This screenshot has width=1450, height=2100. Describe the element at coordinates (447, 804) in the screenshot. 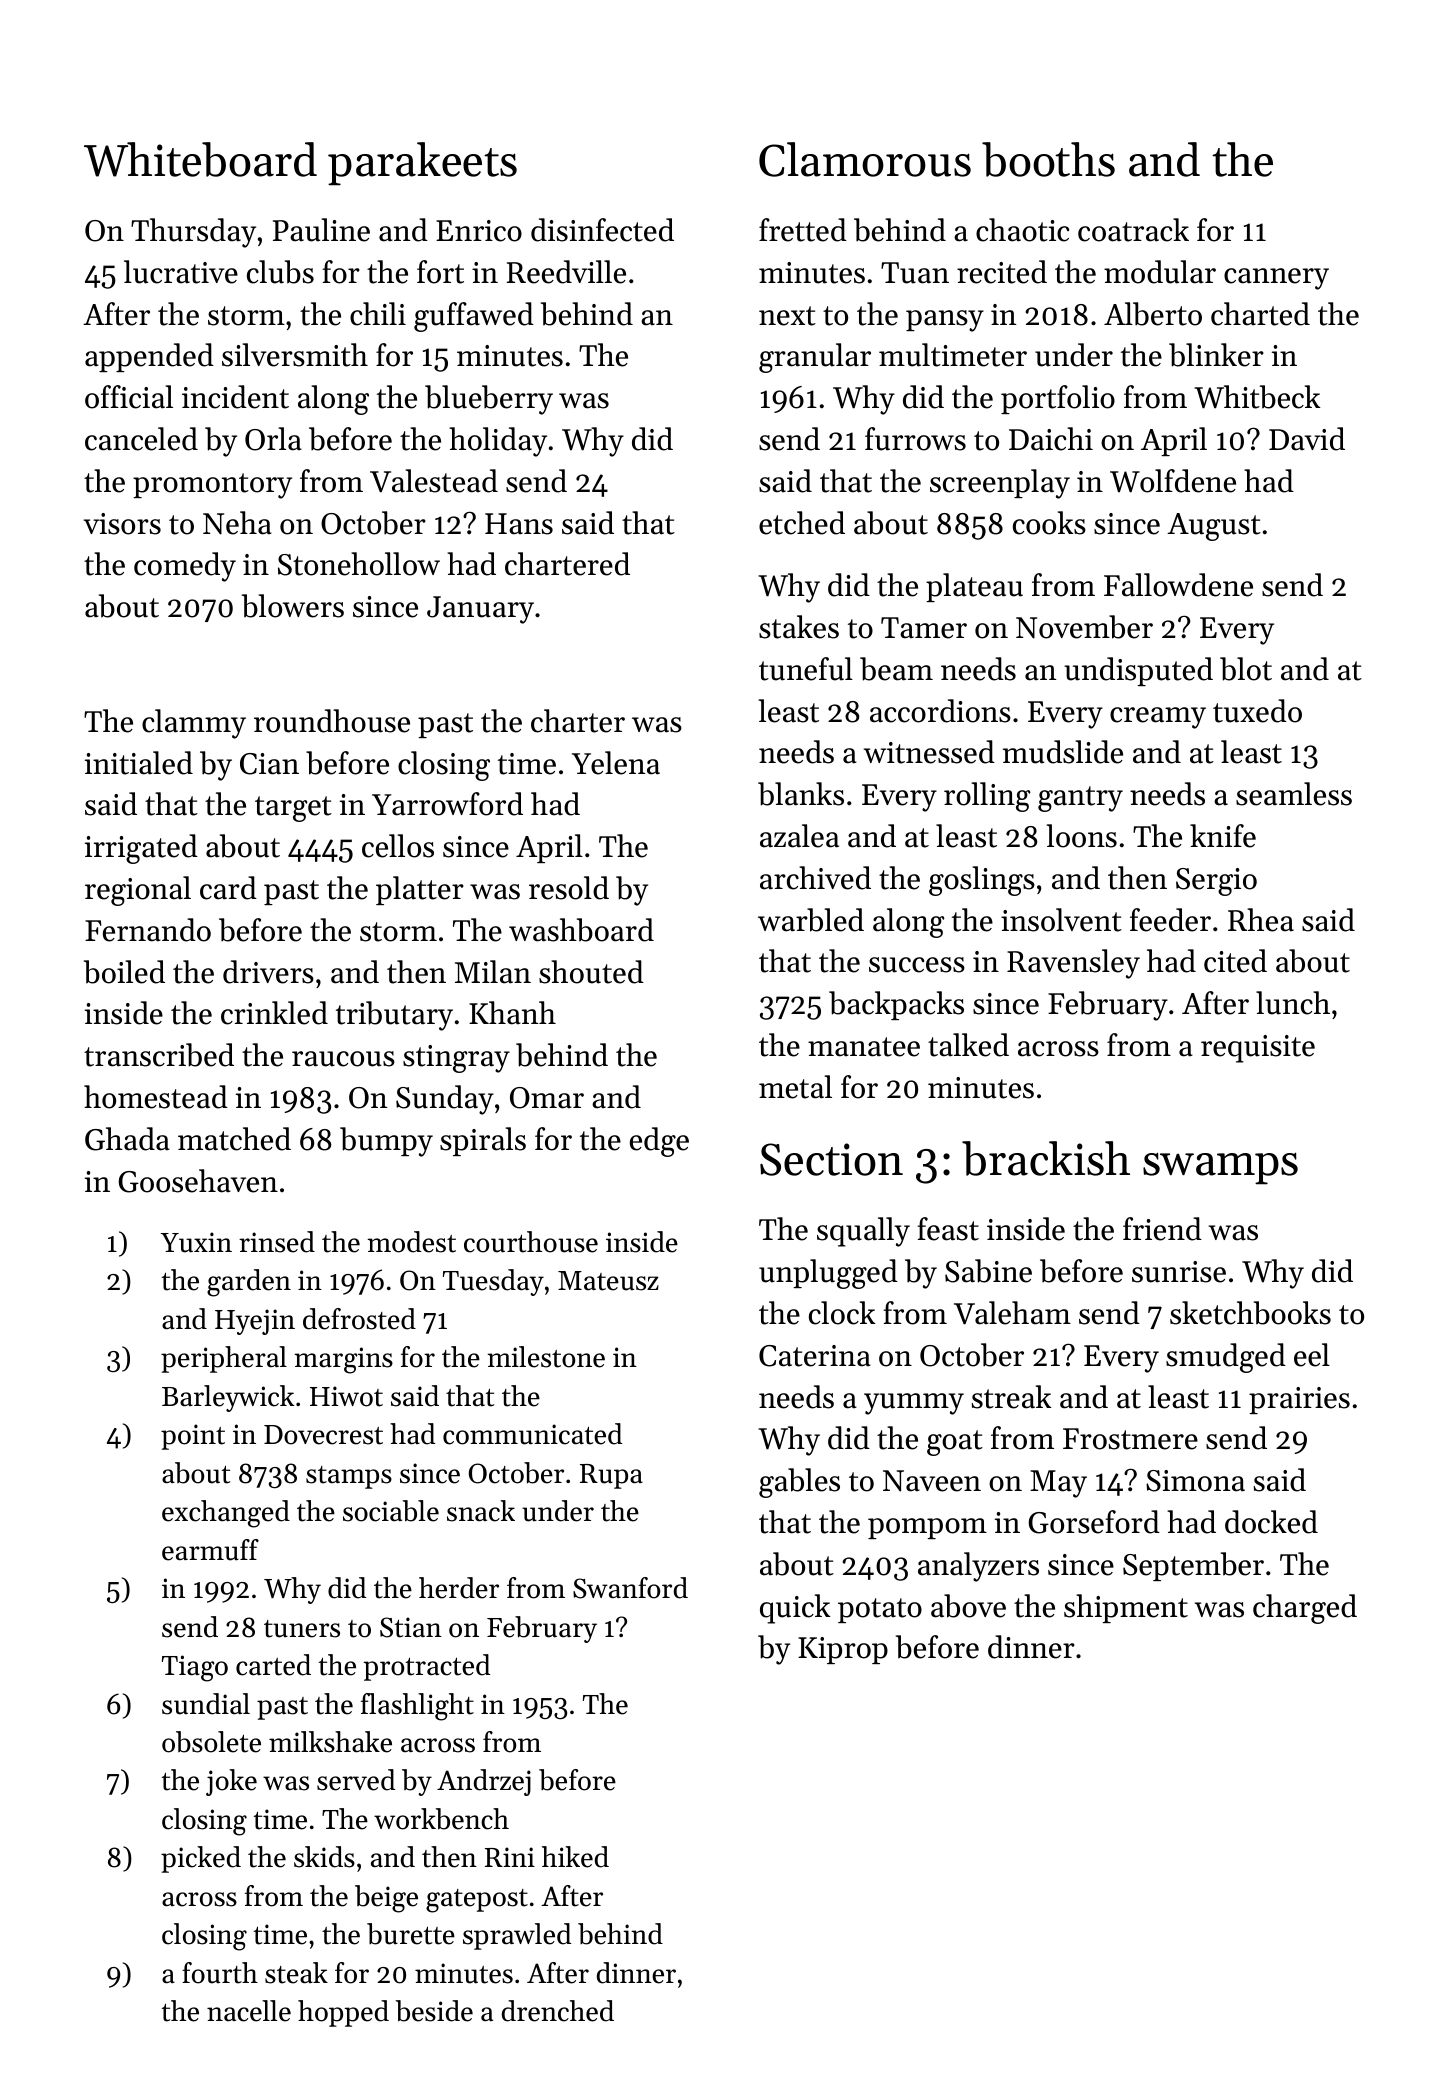

I see `Yarrowford` at that location.
